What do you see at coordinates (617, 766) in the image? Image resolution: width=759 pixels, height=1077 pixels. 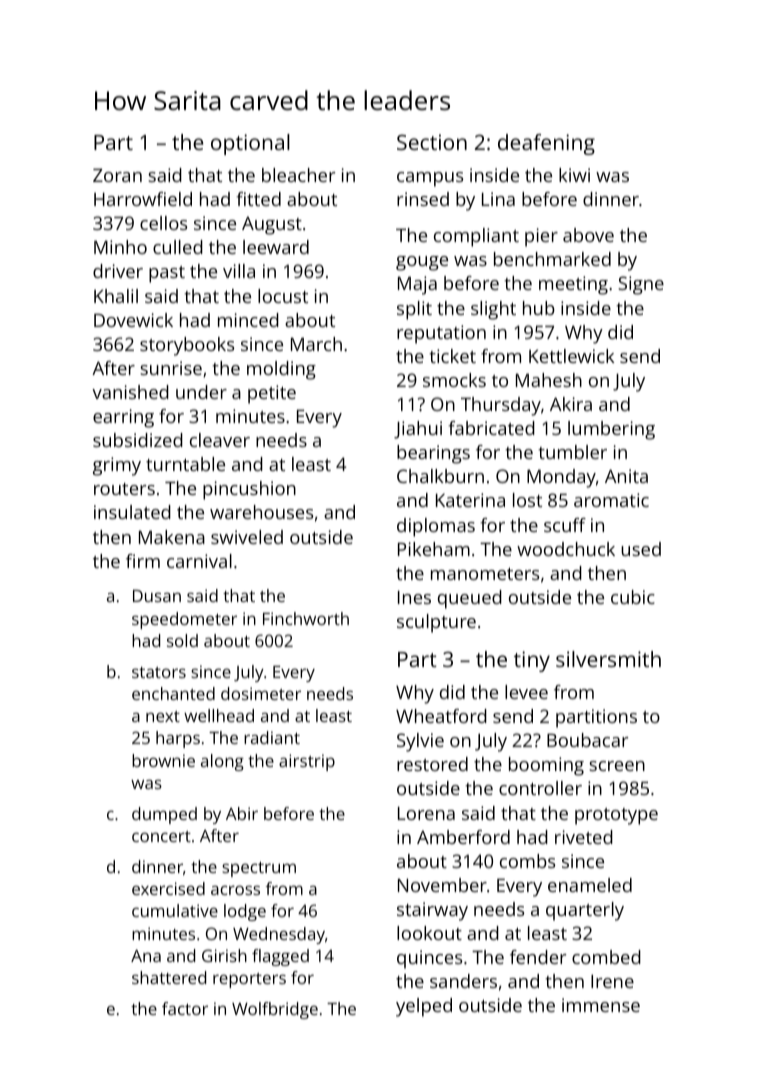 I see `screen` at bounding box center [617, 766].
